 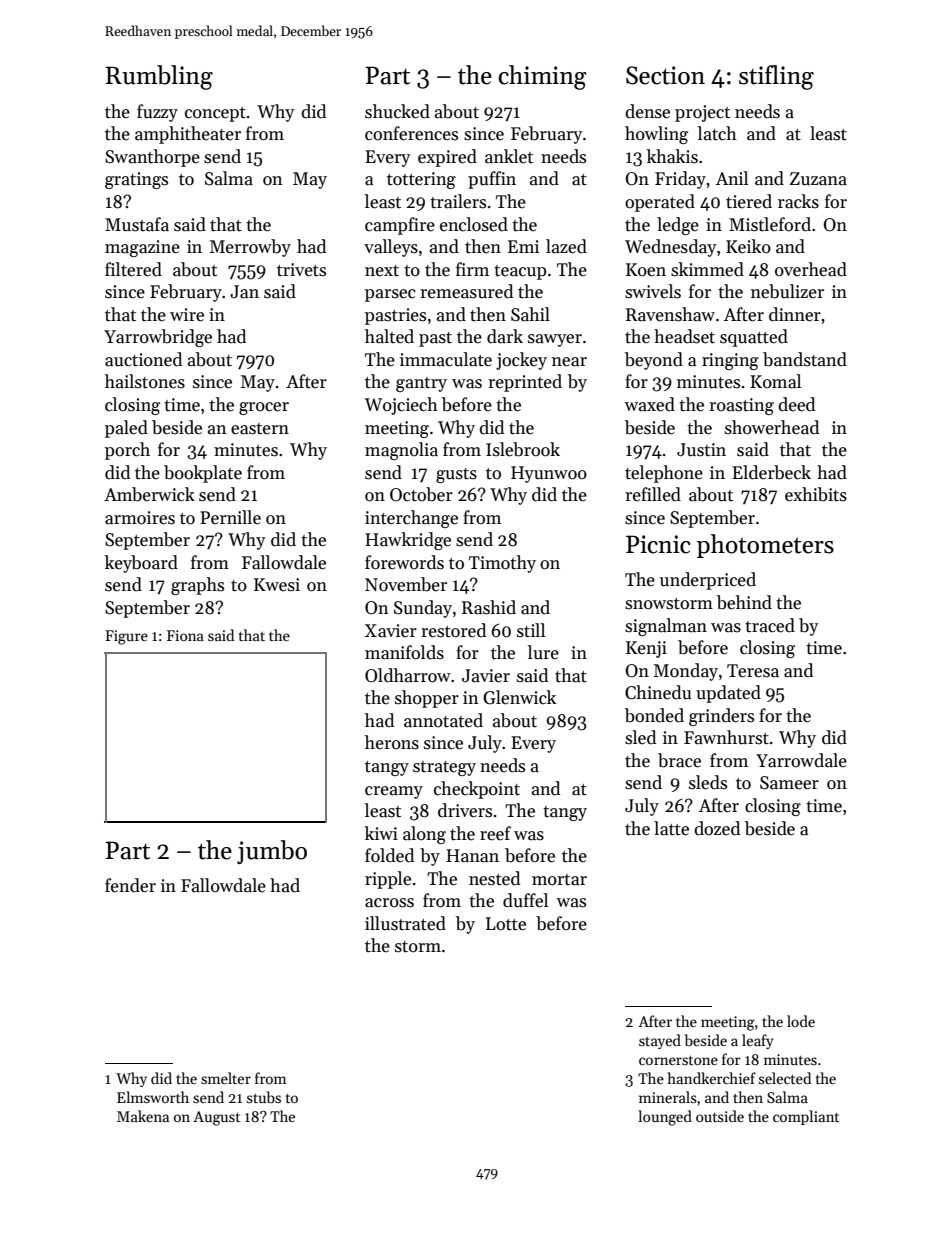 What do you see at coordinates (159, 77) in the page?
I see `Rumbling` at bounding box center [159, 77].
